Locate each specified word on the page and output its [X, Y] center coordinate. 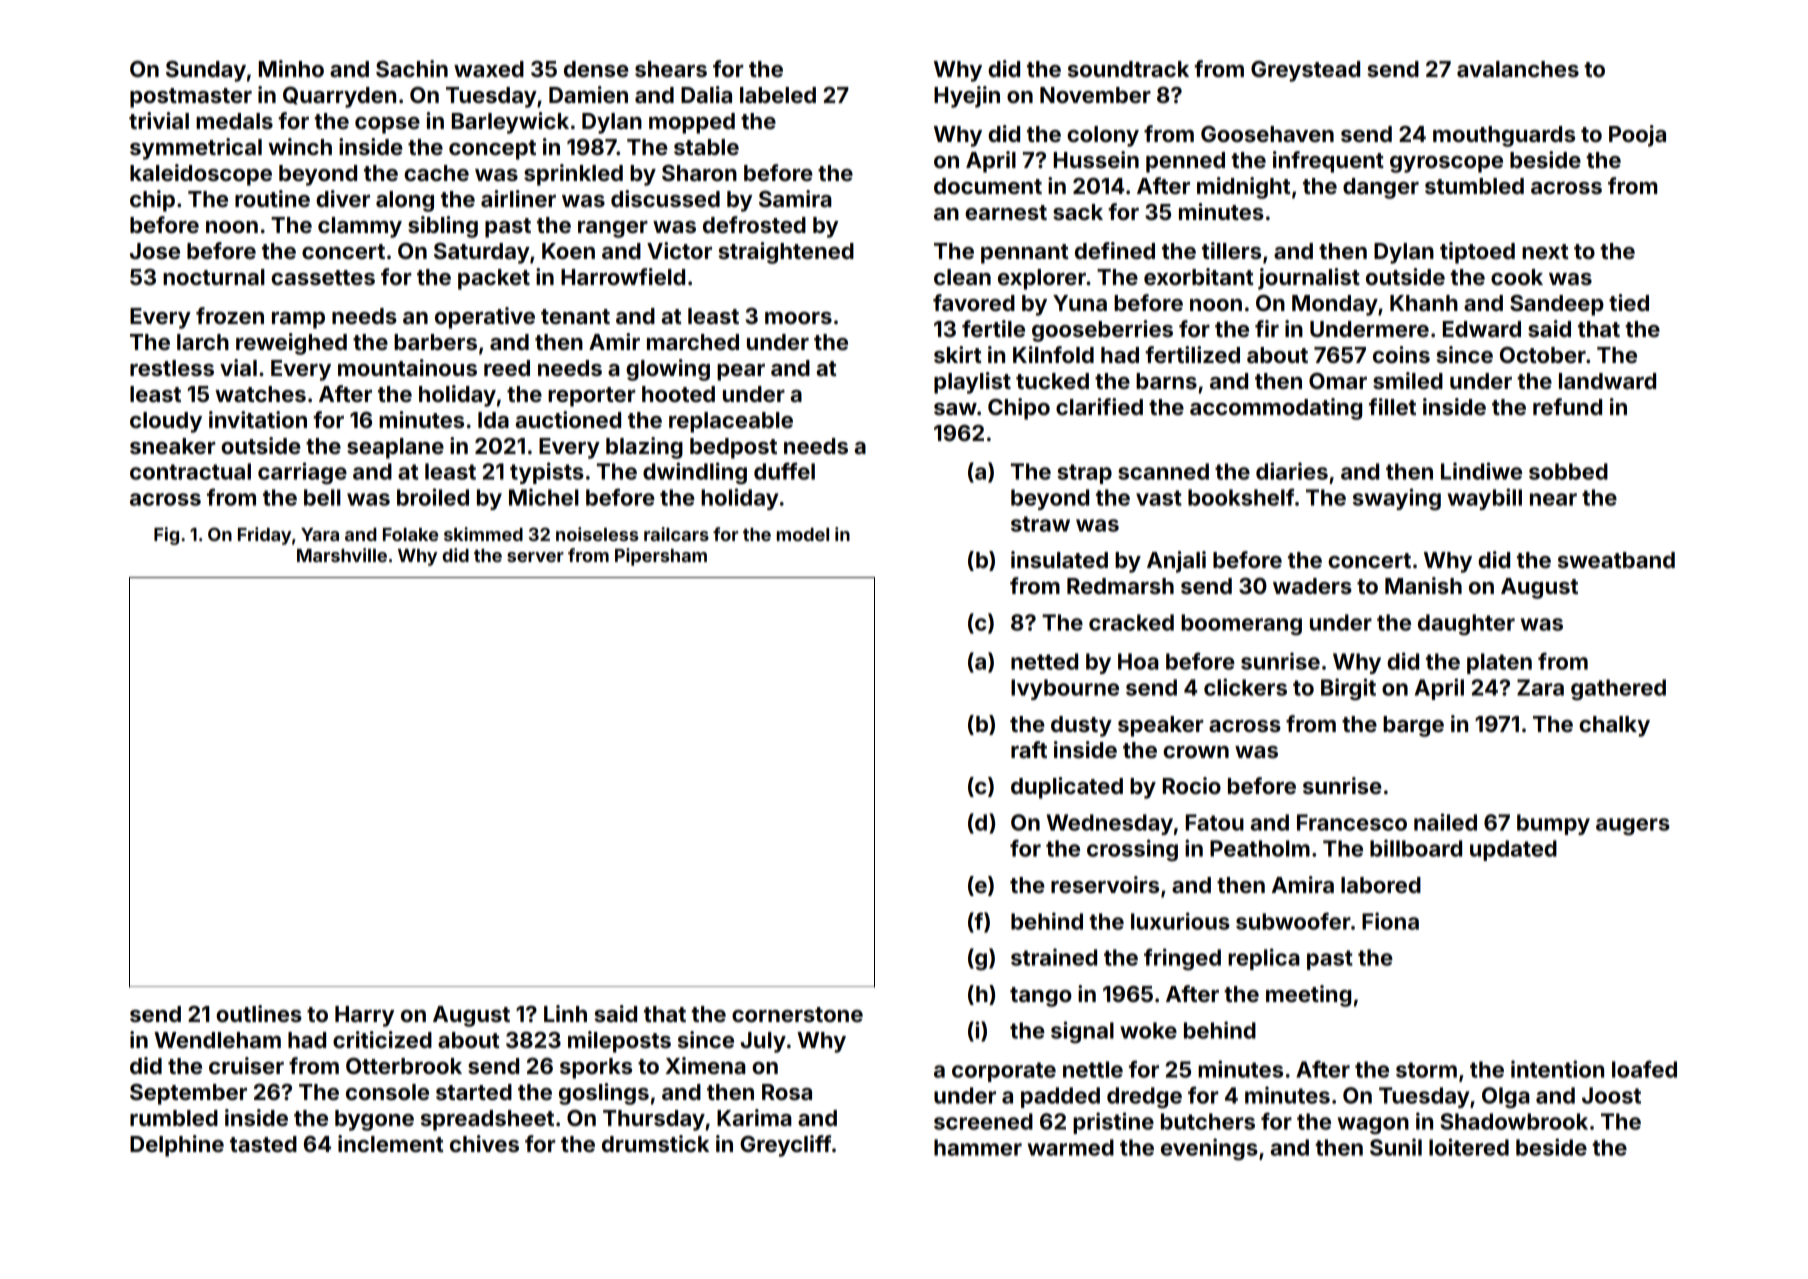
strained [1054, 957]
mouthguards [1504, 136]
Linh [565, 1013]
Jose [155, 251]
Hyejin [967, 97]
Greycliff [785, 1146]
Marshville [342, 555]
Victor [679, 250]
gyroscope [1446, 164]
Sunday [206, 71]
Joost [1611, 1095]
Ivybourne [1065, 689]
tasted [263, 1144]
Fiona [1390, 921]
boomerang [1241, 624]
